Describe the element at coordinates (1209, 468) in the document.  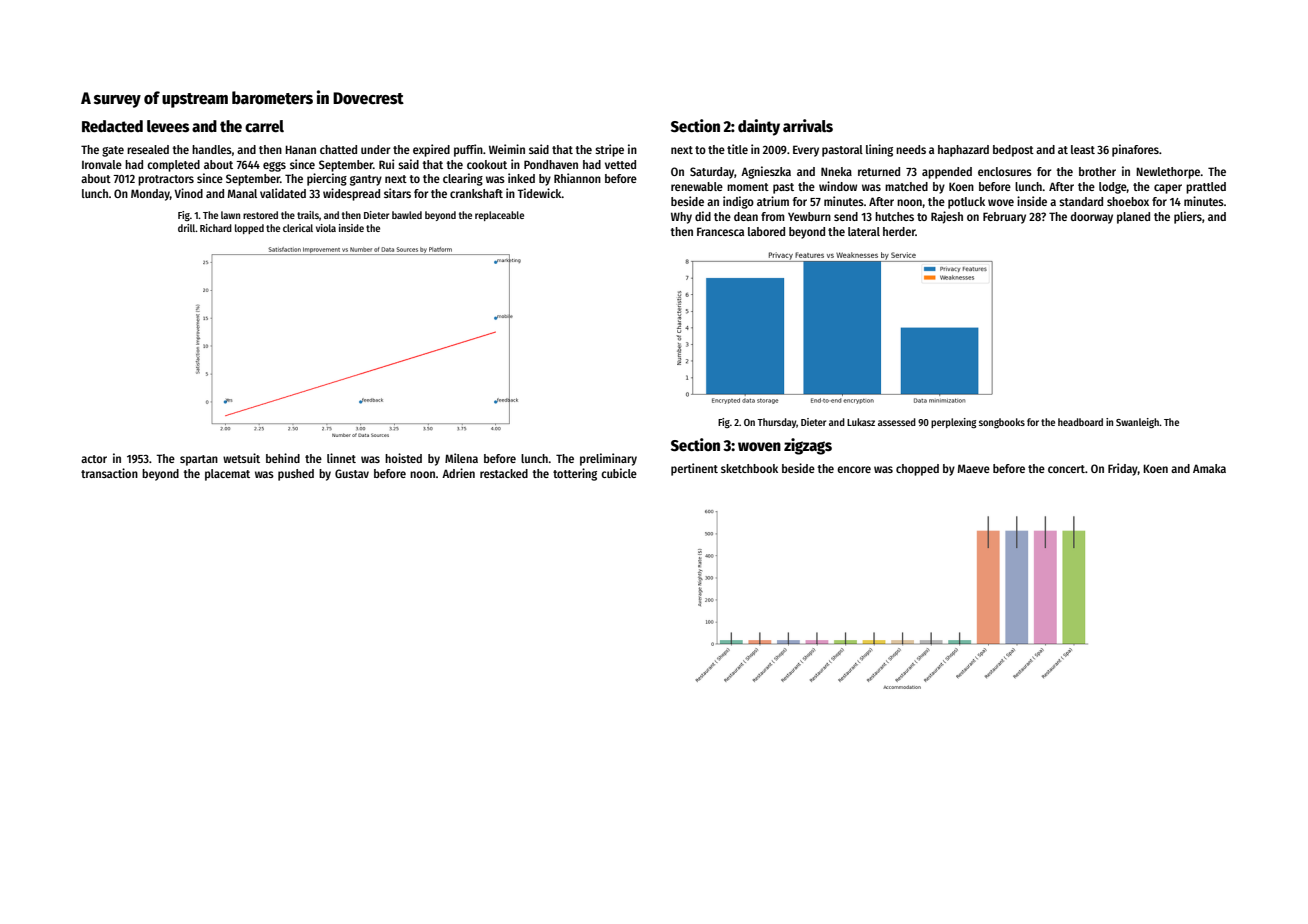
I see `Amaka` at that location.
